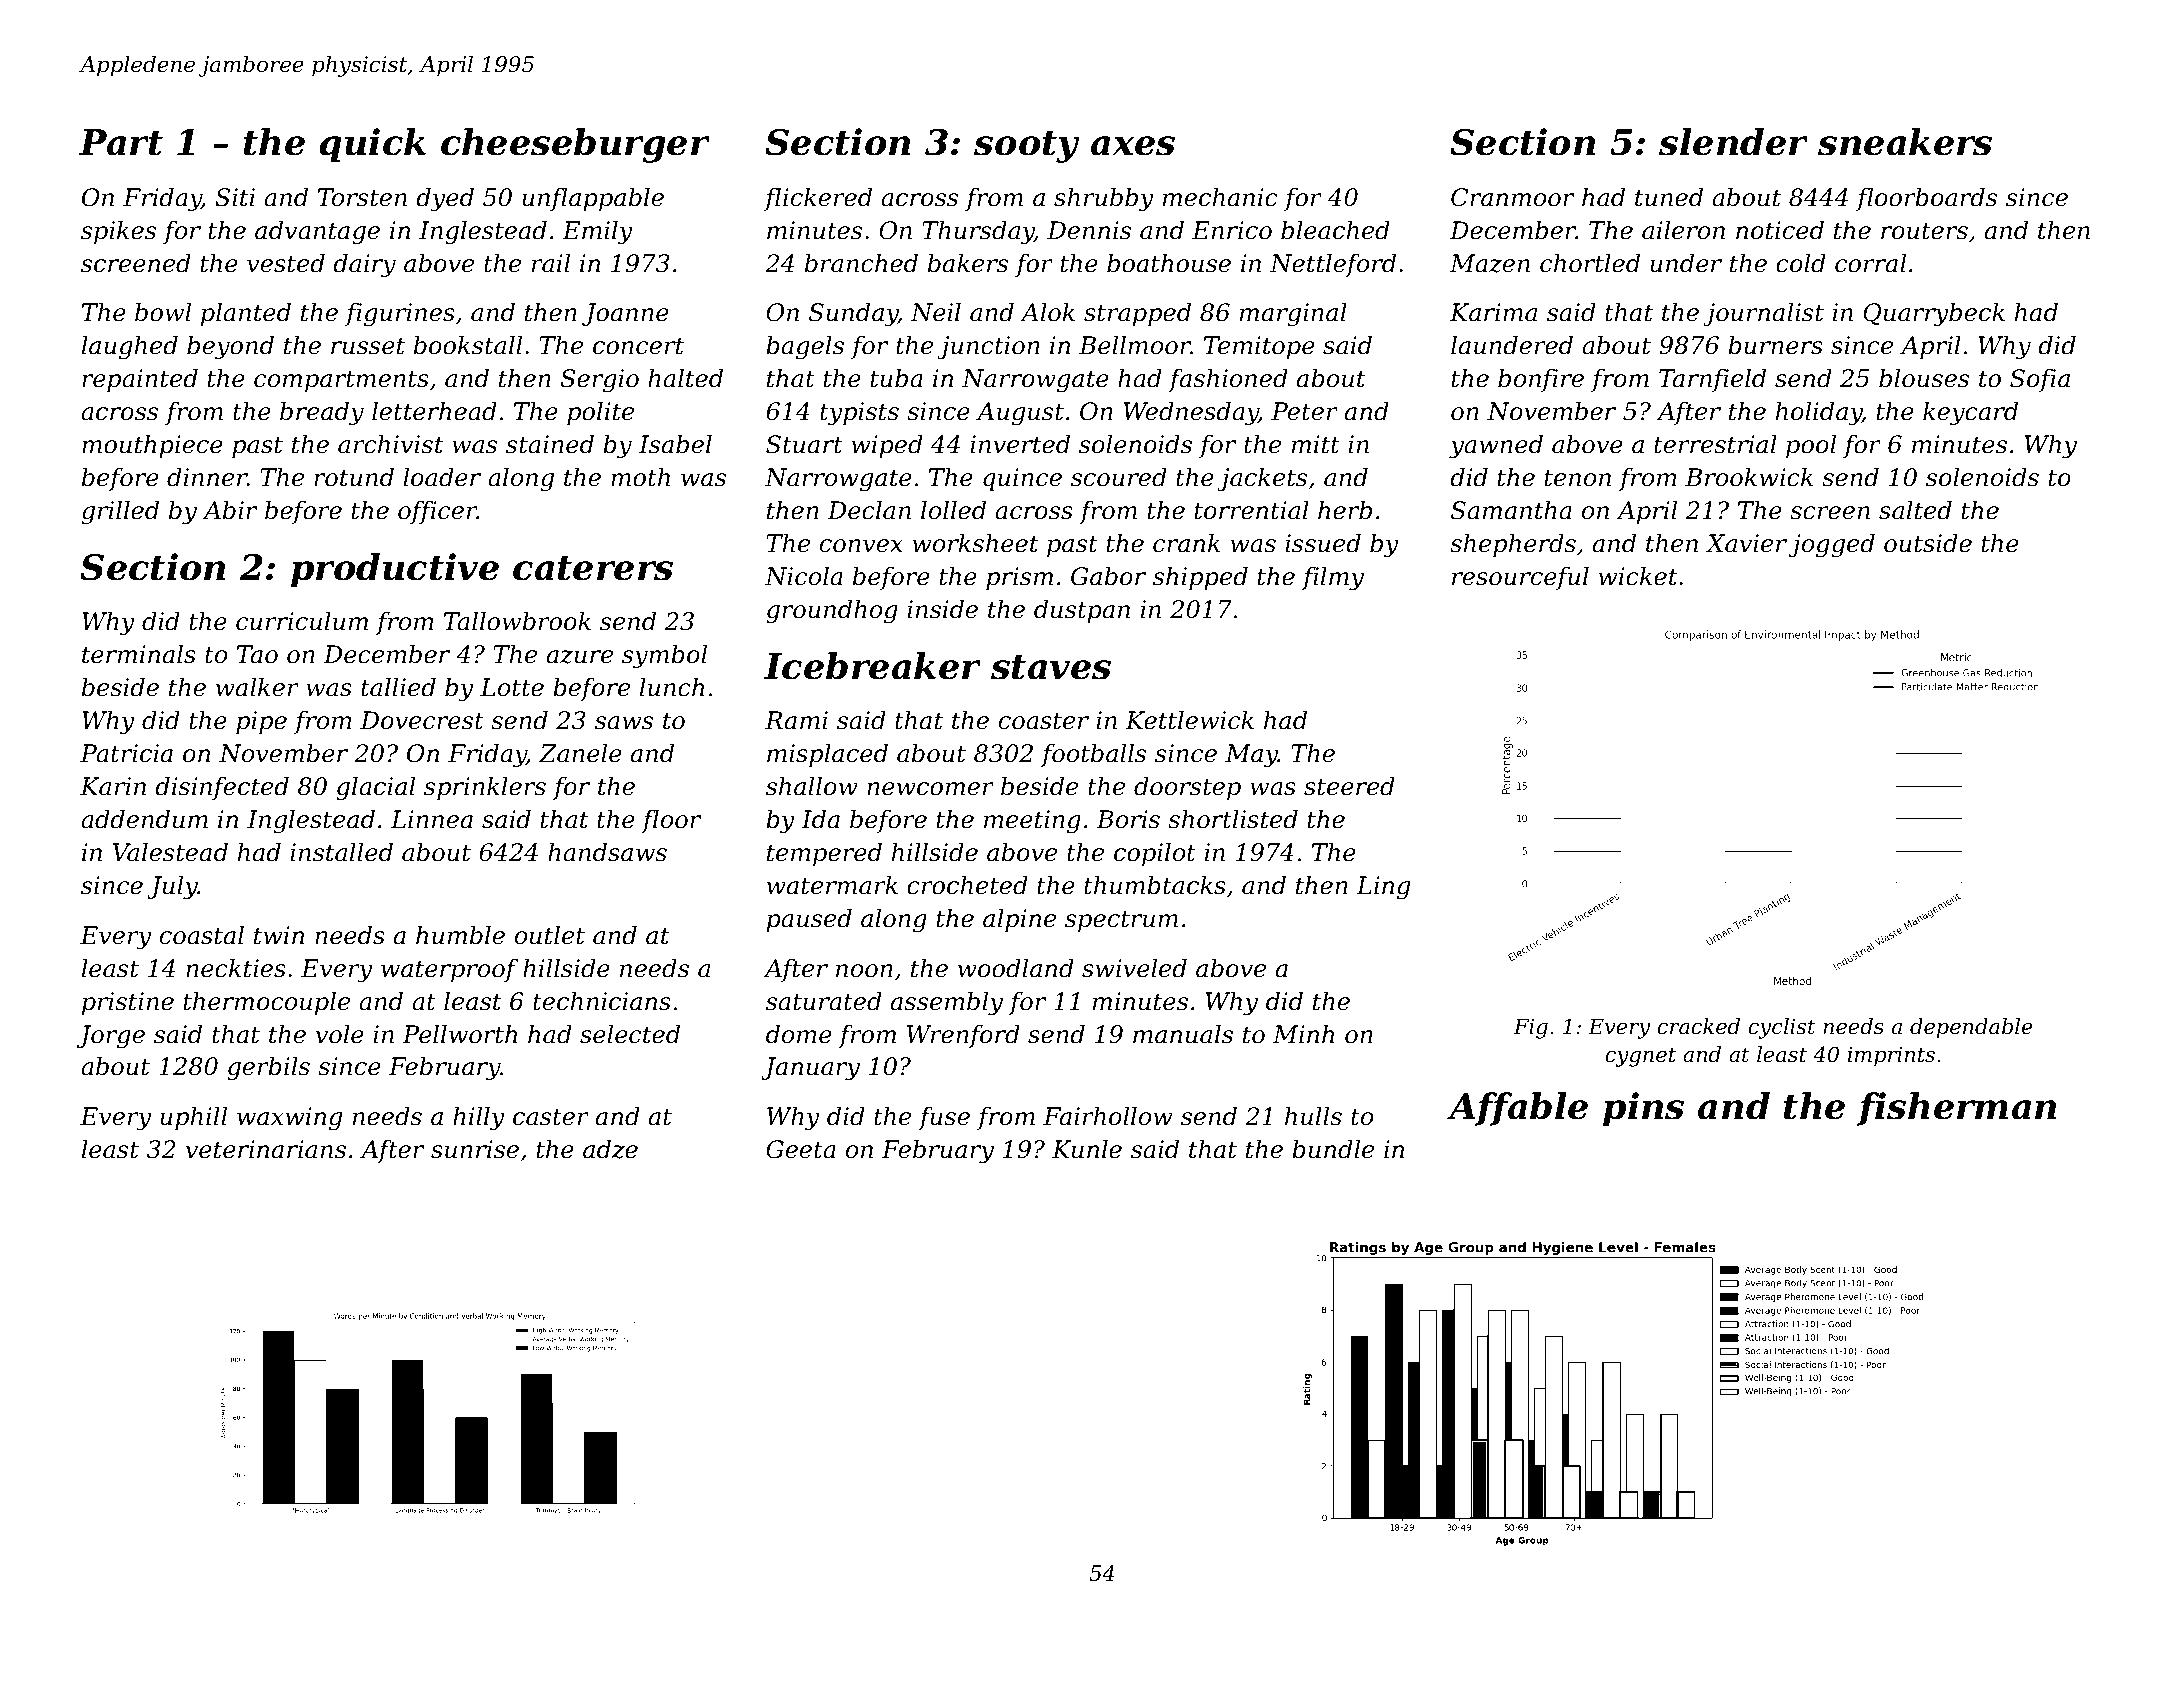 This screenshot has width=2178, height=1683. Describe the element at coordinates (1133, 146) in the screenshot. I see `axes` at that location.
